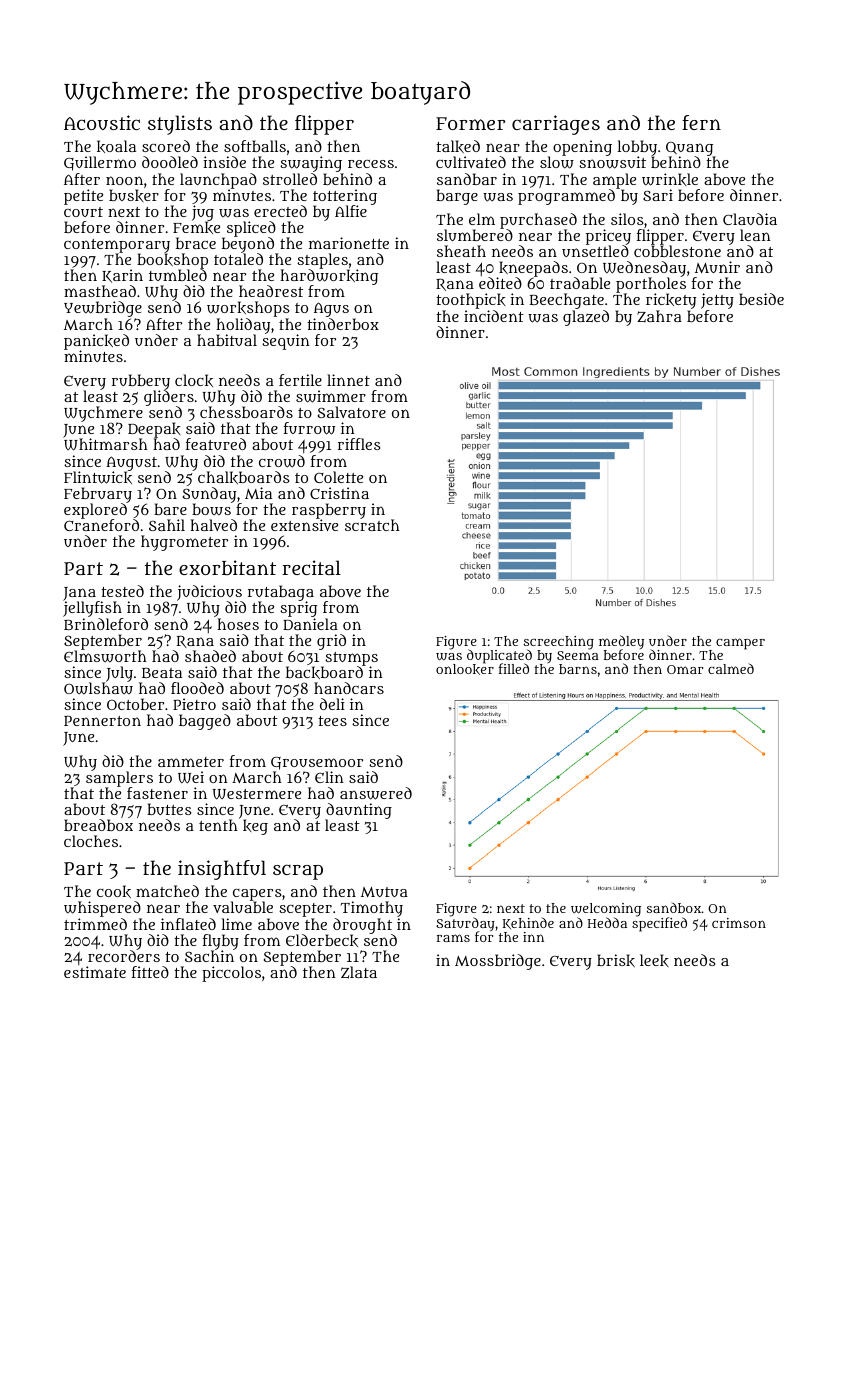 This screenshot has width=849, height=1400. Describe the element at coordinates (227, 567) in the screenshot. I see `exorbitant` at that location.
